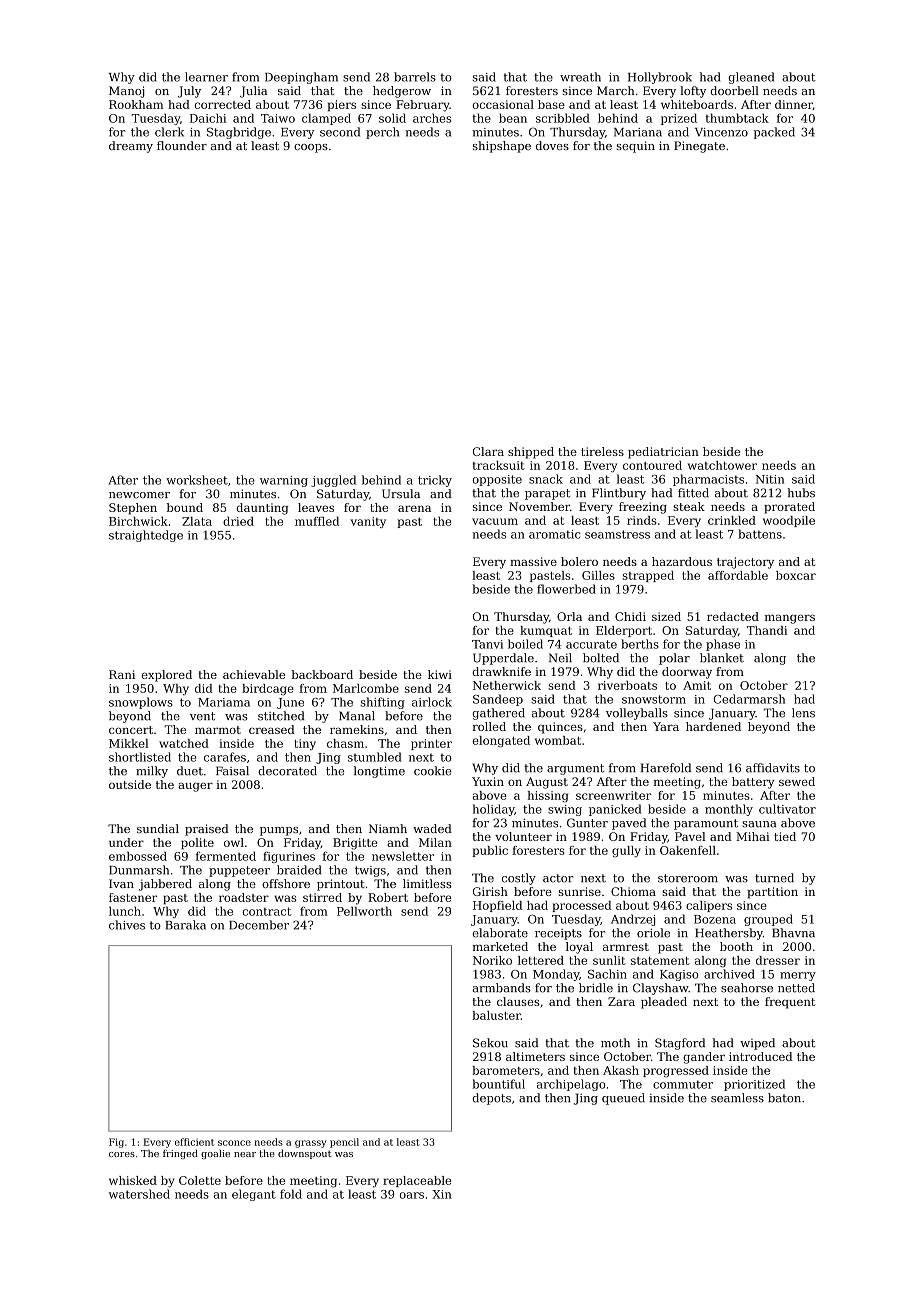 The height and width of the page is (1308, 924). Describe the element at coordinates (411, 1195) in the page. I see `oars` at that location.
